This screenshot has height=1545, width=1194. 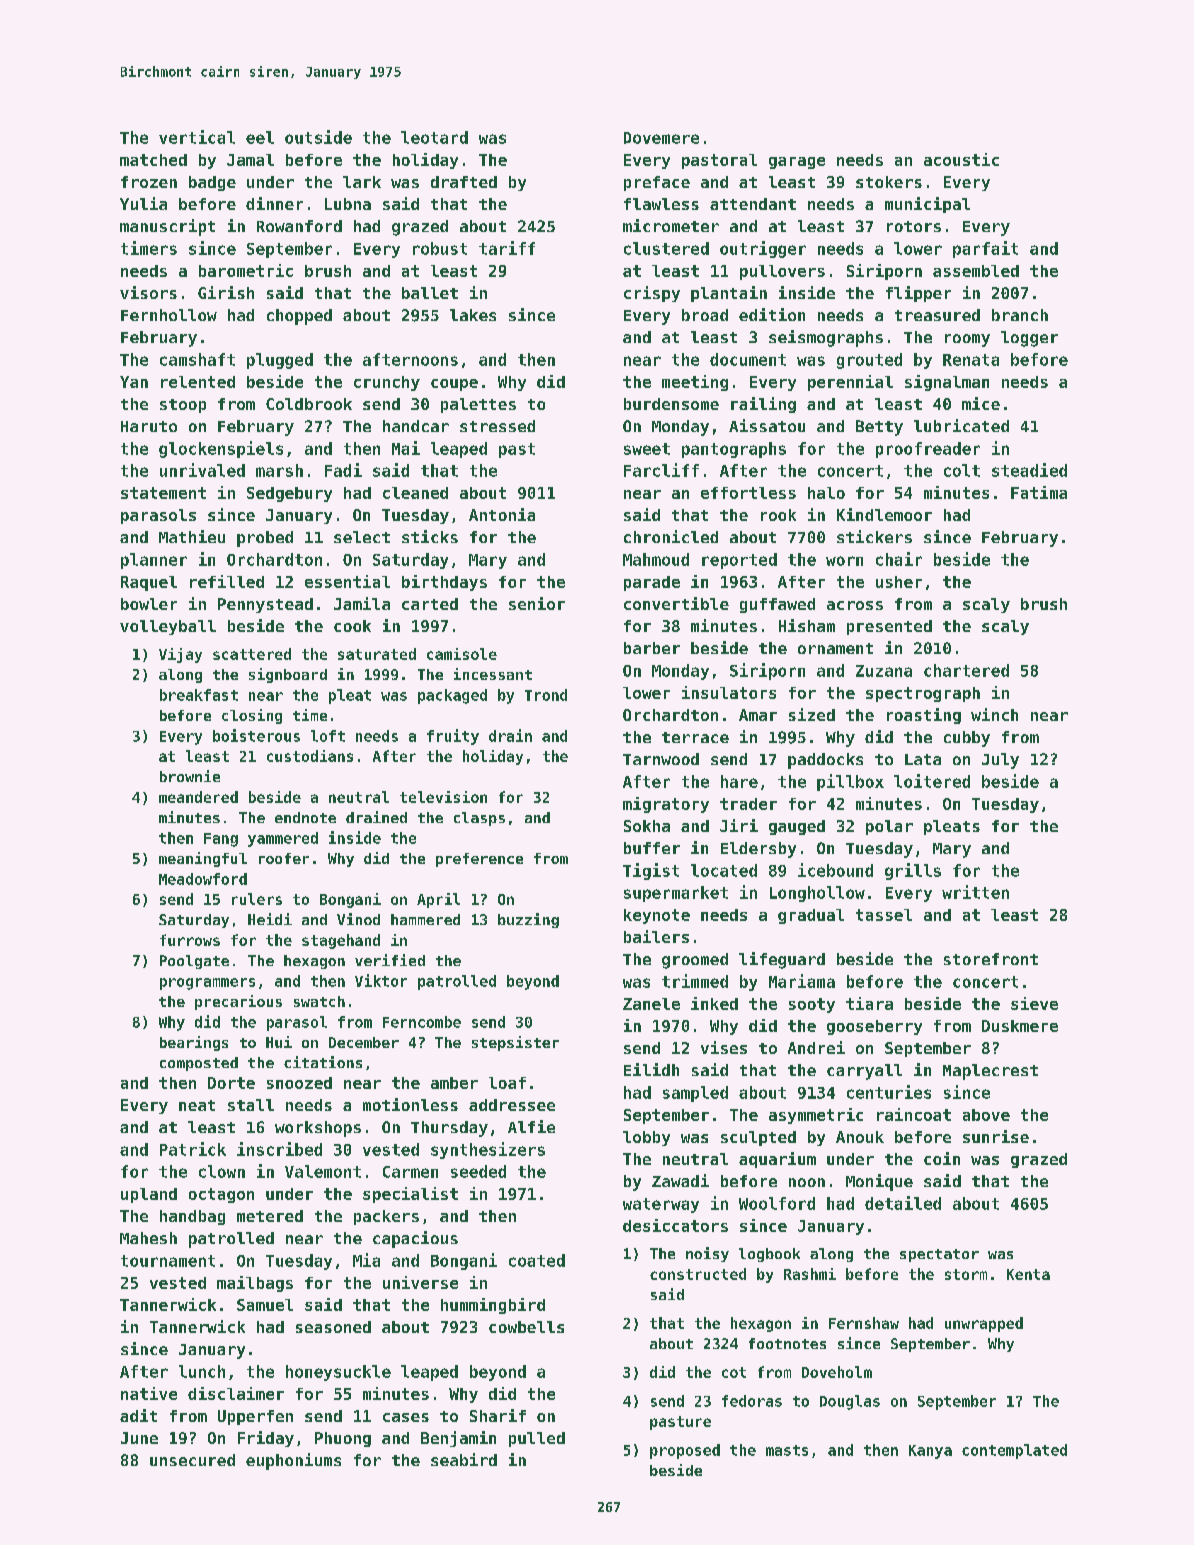 What do you see at coordinates (299, 317) in the screenshot?
I see `chopped` at bounding box center [299, 317].
